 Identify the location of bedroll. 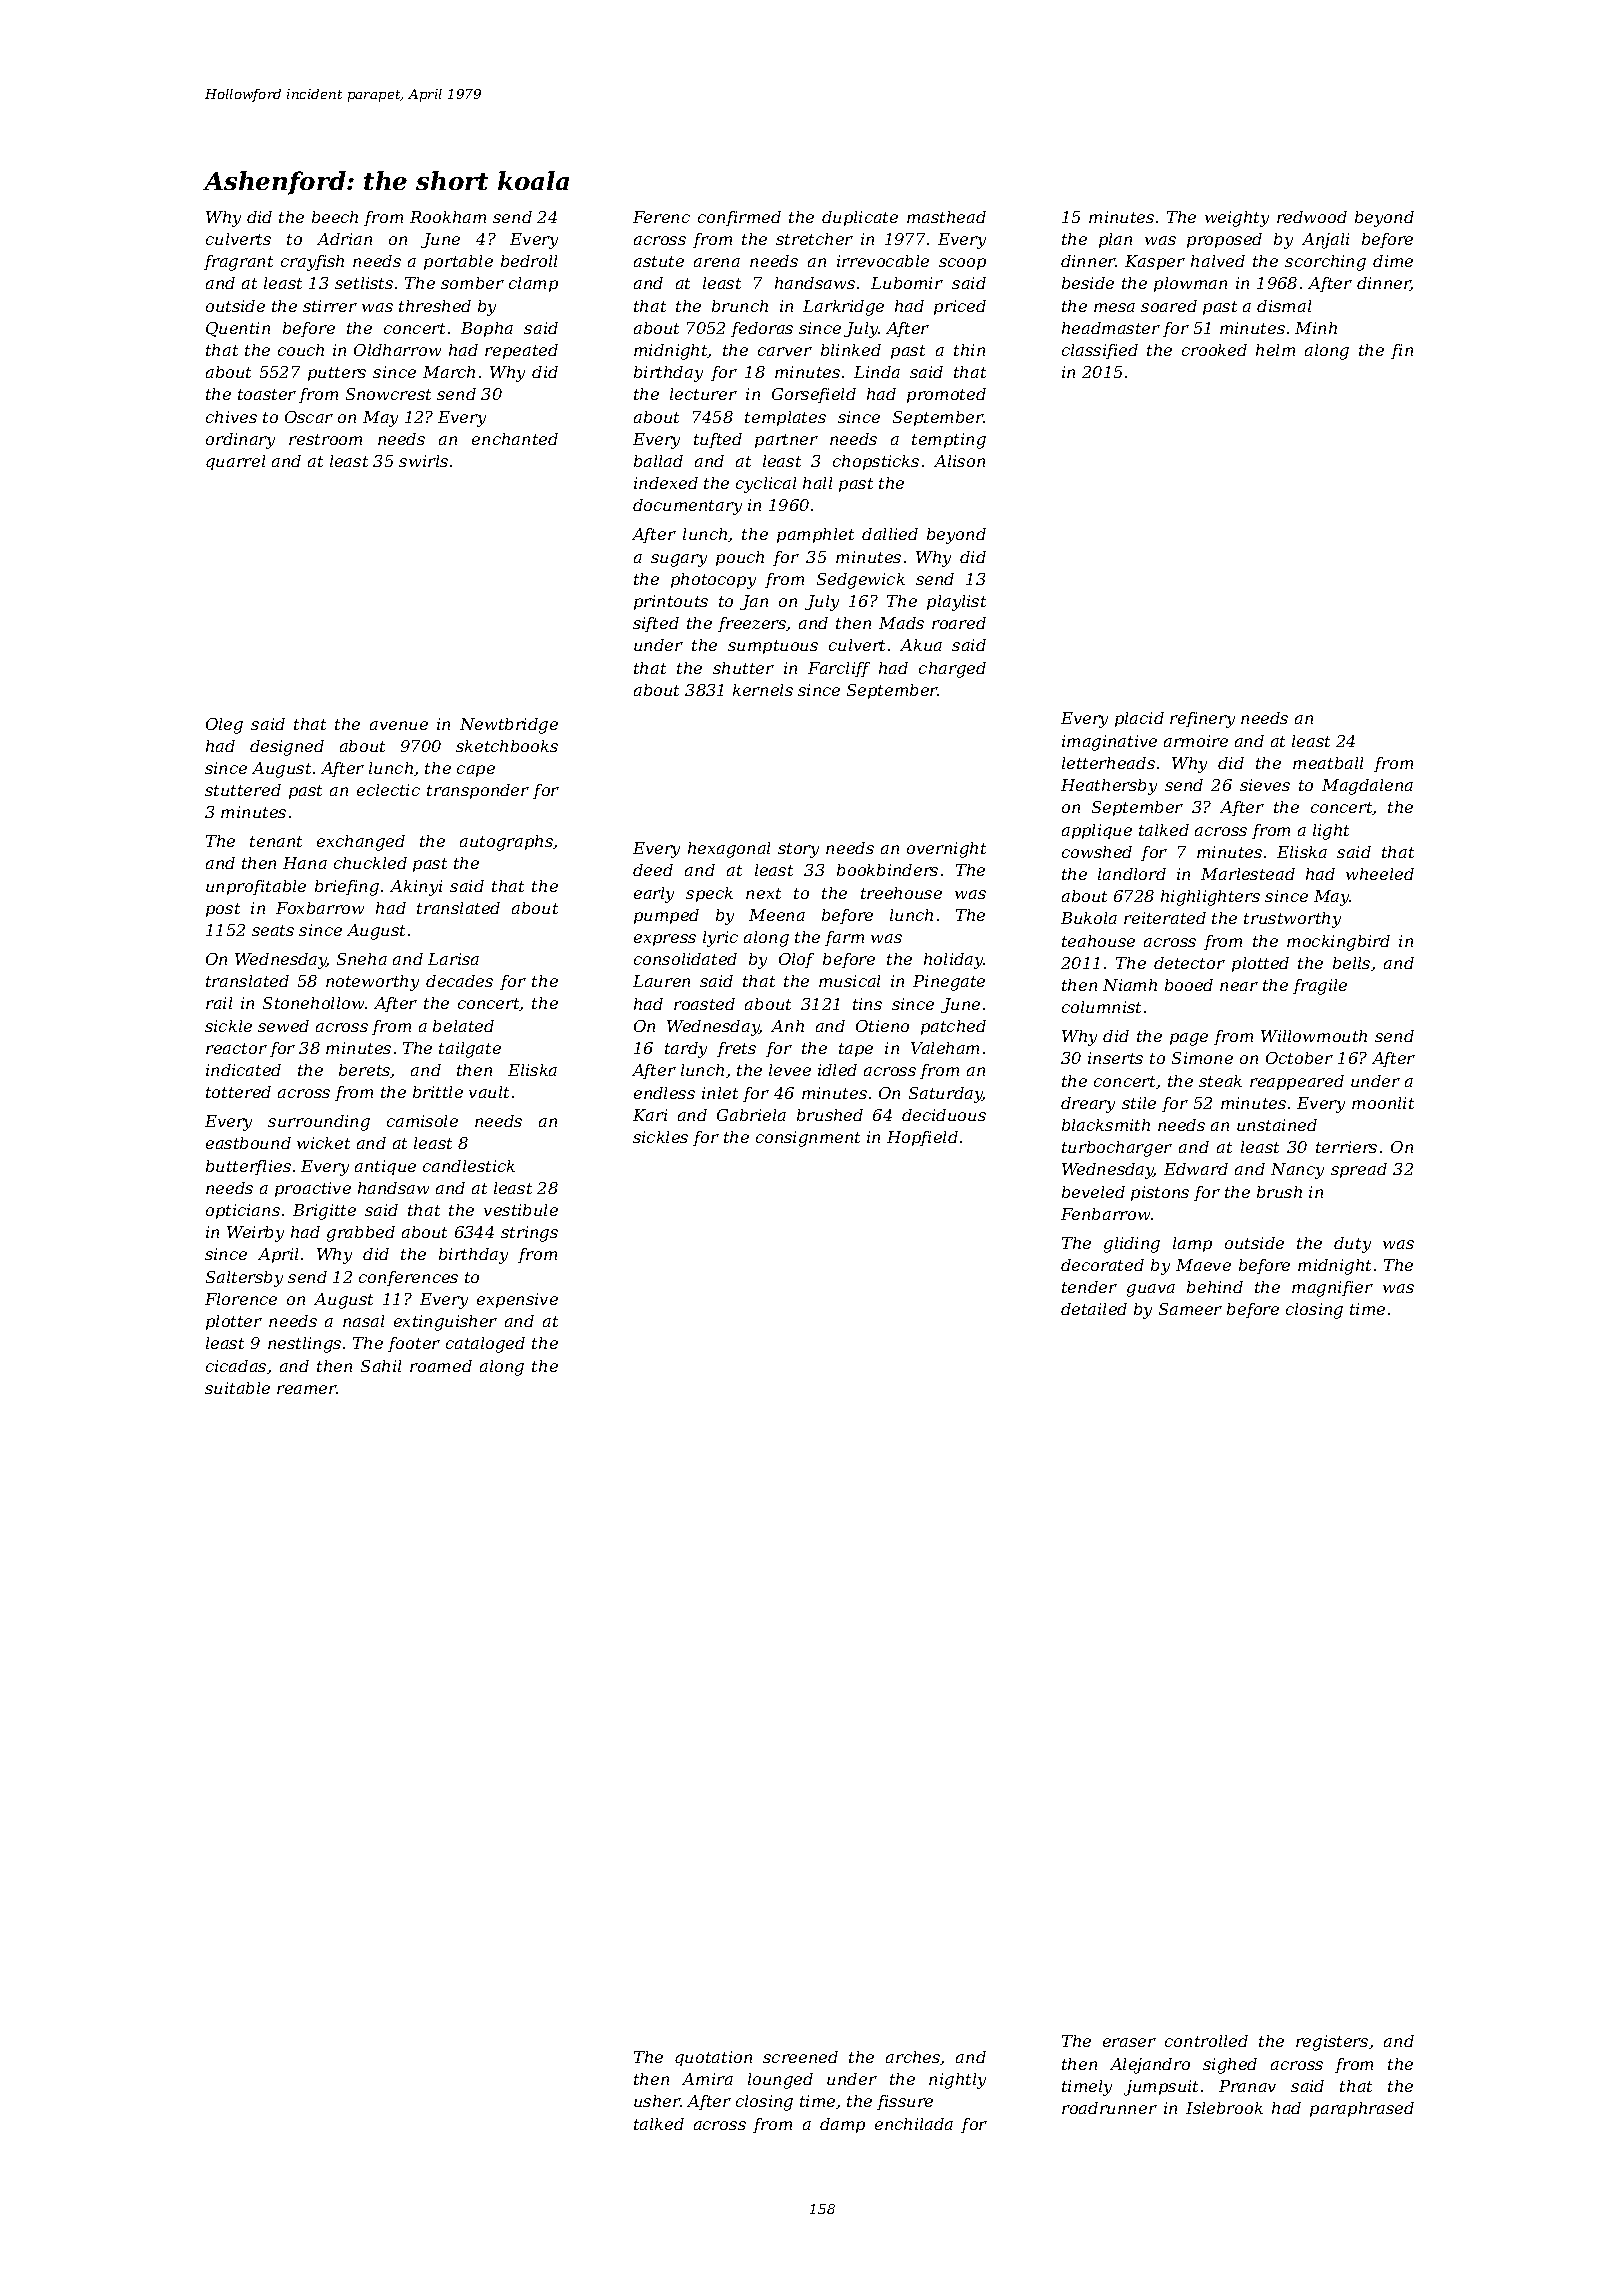
(529, 261).
